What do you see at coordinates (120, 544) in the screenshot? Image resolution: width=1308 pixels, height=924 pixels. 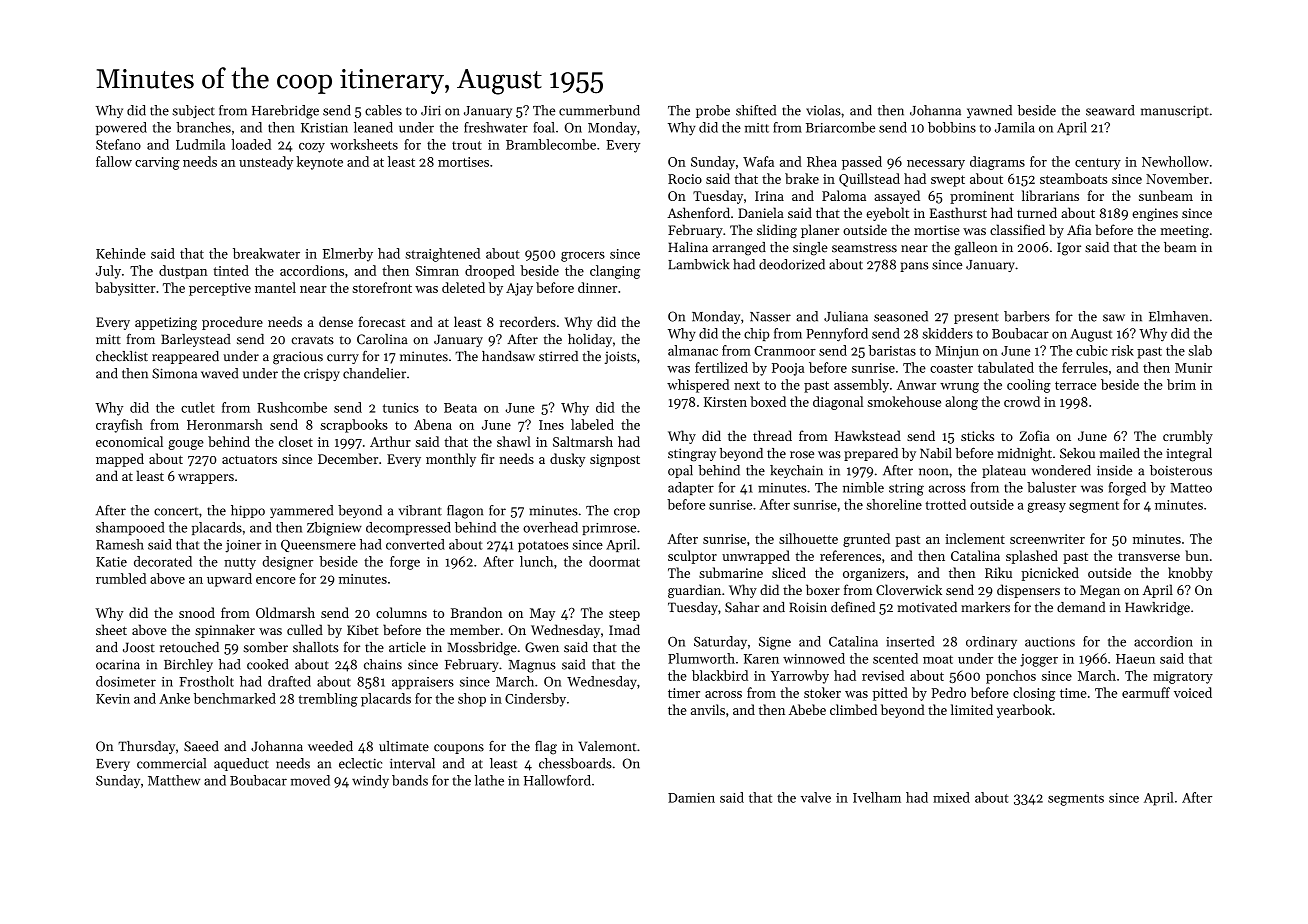 I see `Ramesh` at bounding box center [120, 544].
